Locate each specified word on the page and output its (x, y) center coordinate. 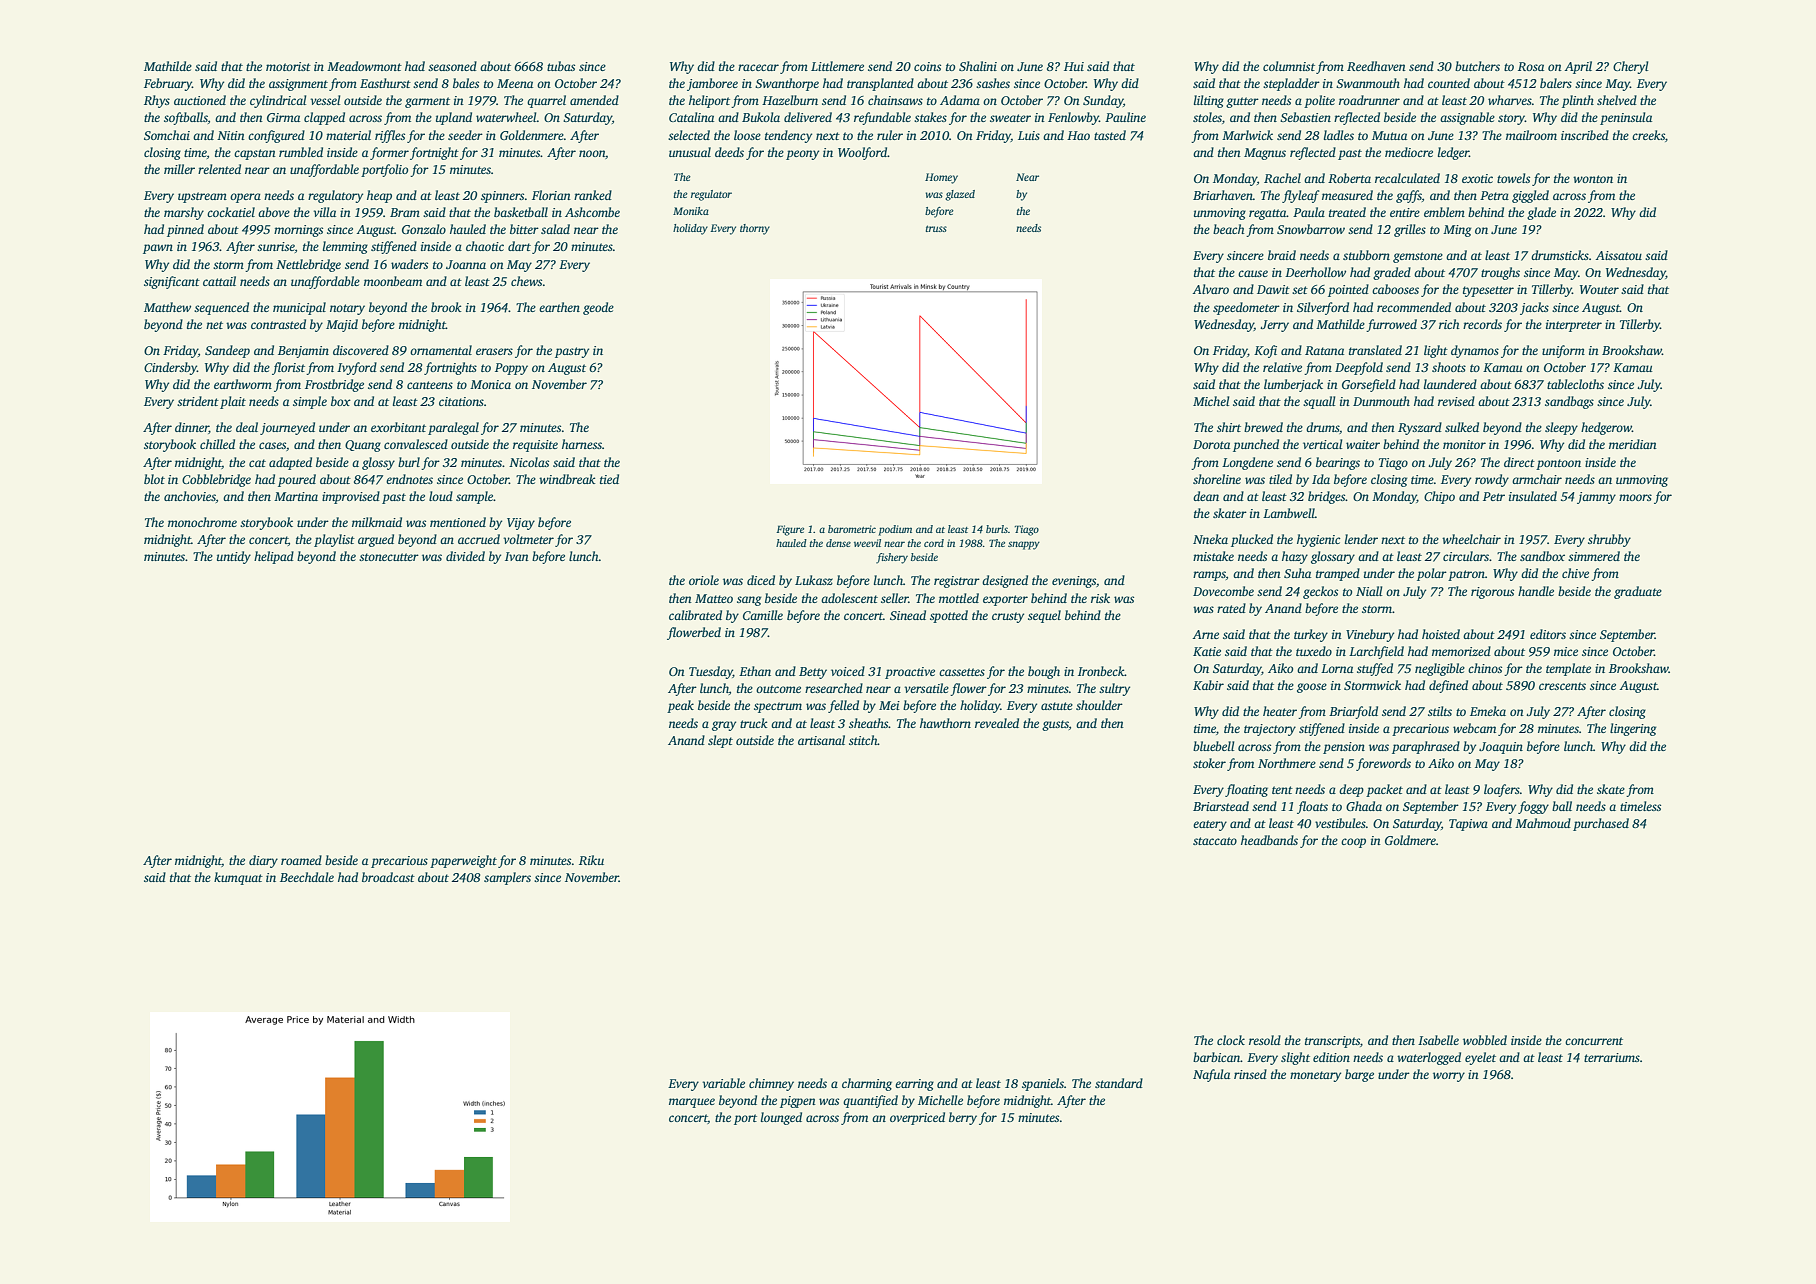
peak (680, 706)
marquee (692, 1103)
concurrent (1594, 1041)
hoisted (1441, 634)
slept (720, 741)
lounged (781, 1118)
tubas (561, 66)
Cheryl (1630, 67)
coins (927, 66)
